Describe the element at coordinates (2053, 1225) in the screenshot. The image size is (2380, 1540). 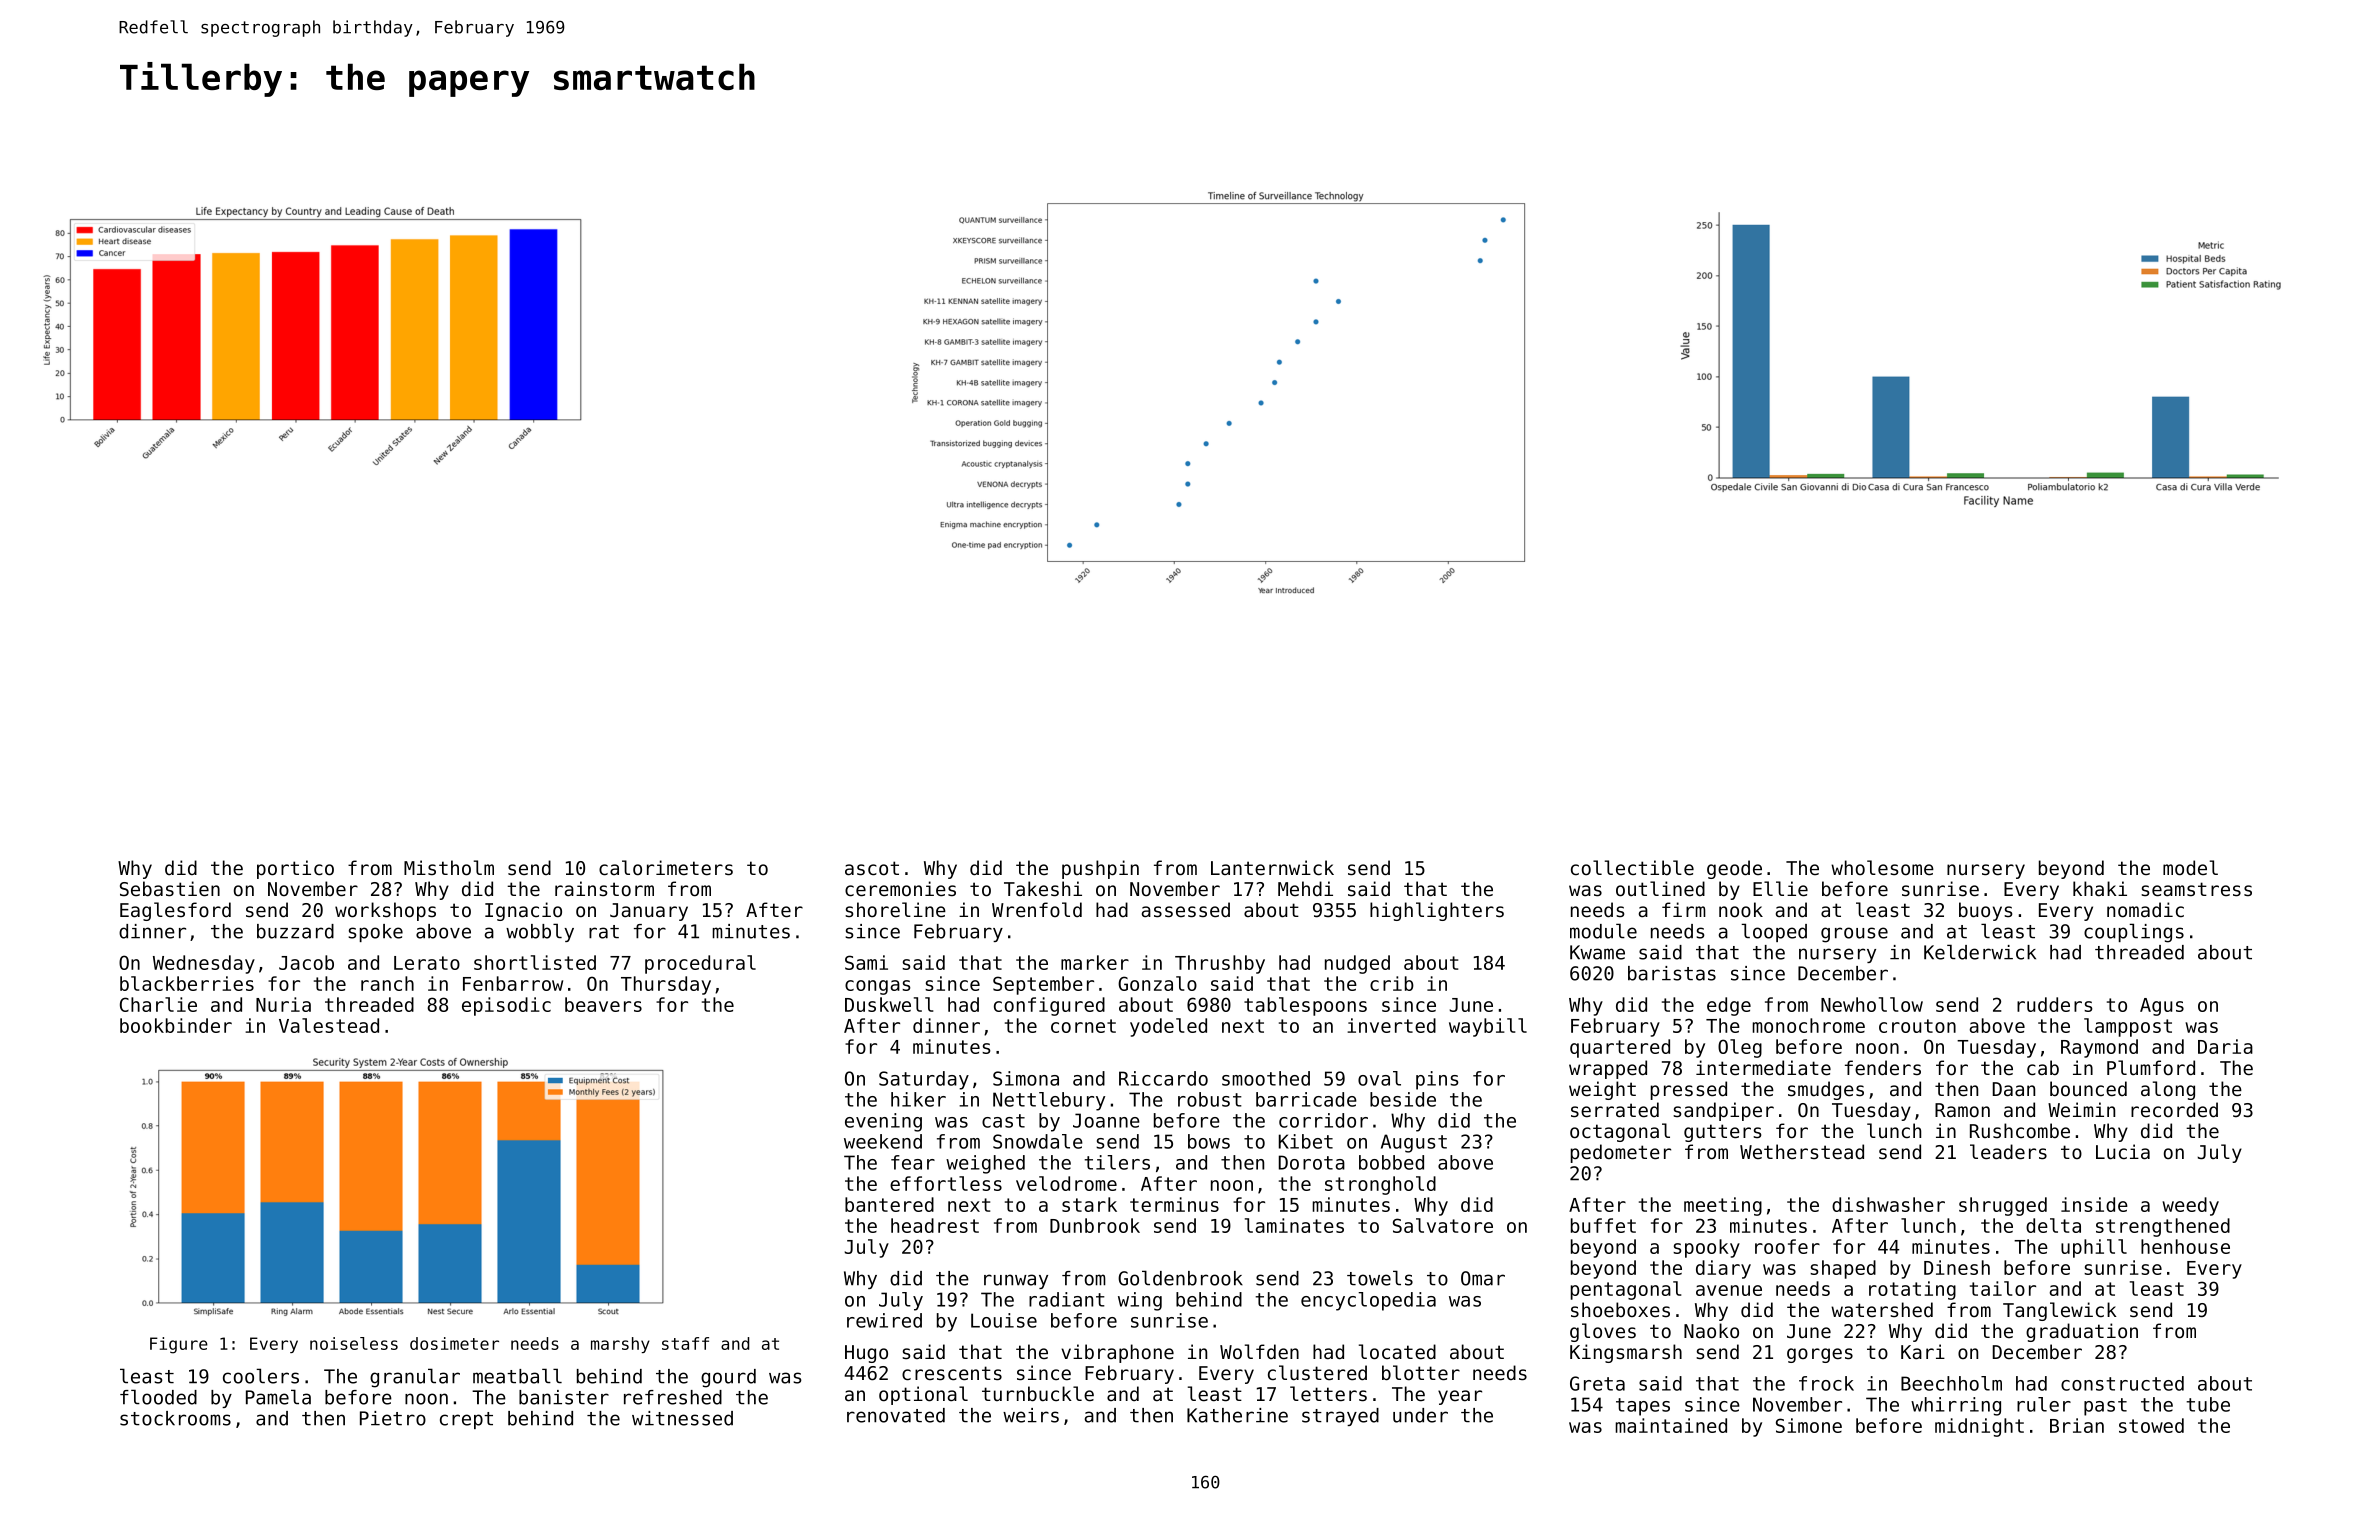
I see `delta` at that location.
